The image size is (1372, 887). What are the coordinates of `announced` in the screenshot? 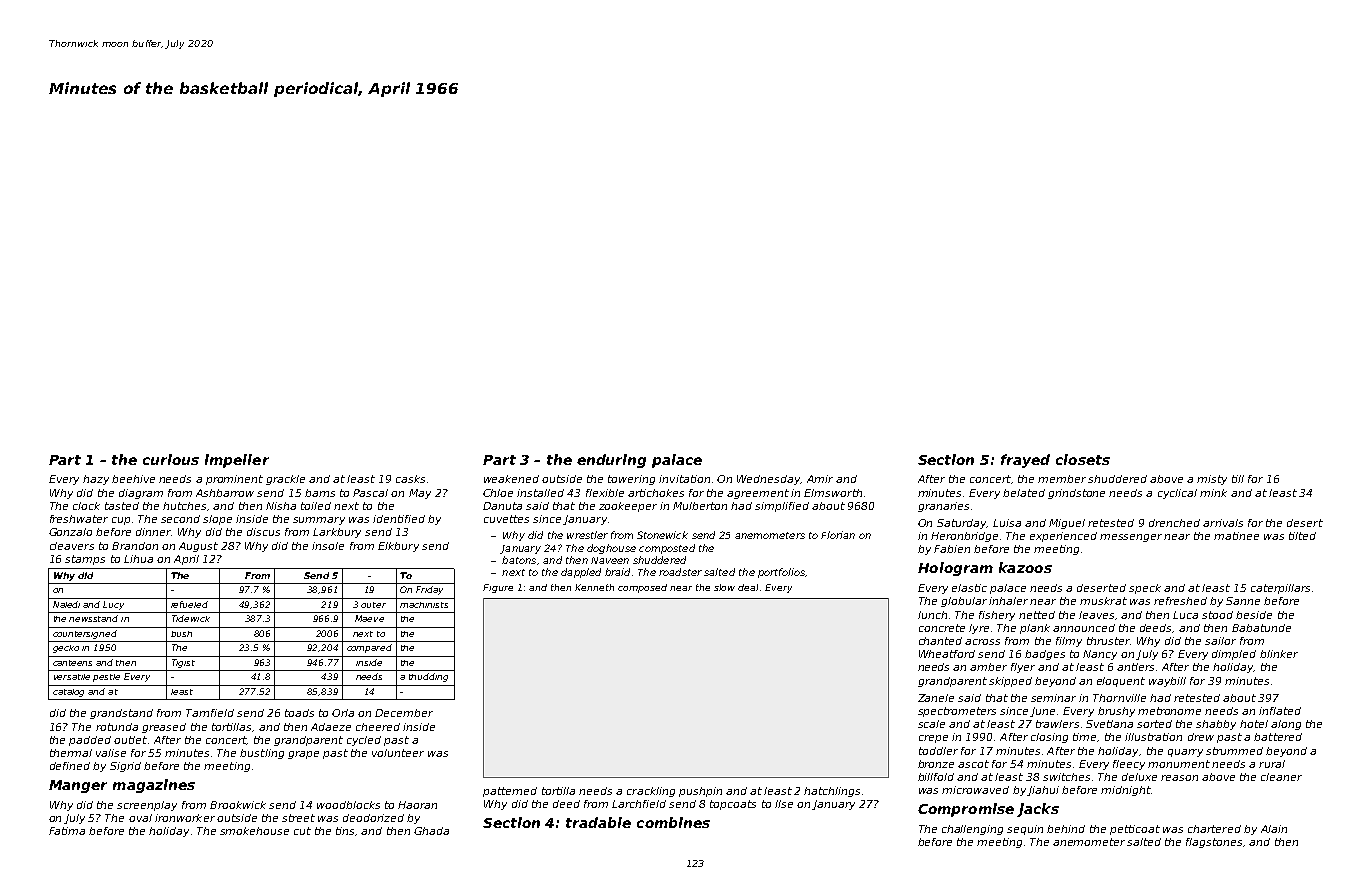 It's located at (1084, 628).
